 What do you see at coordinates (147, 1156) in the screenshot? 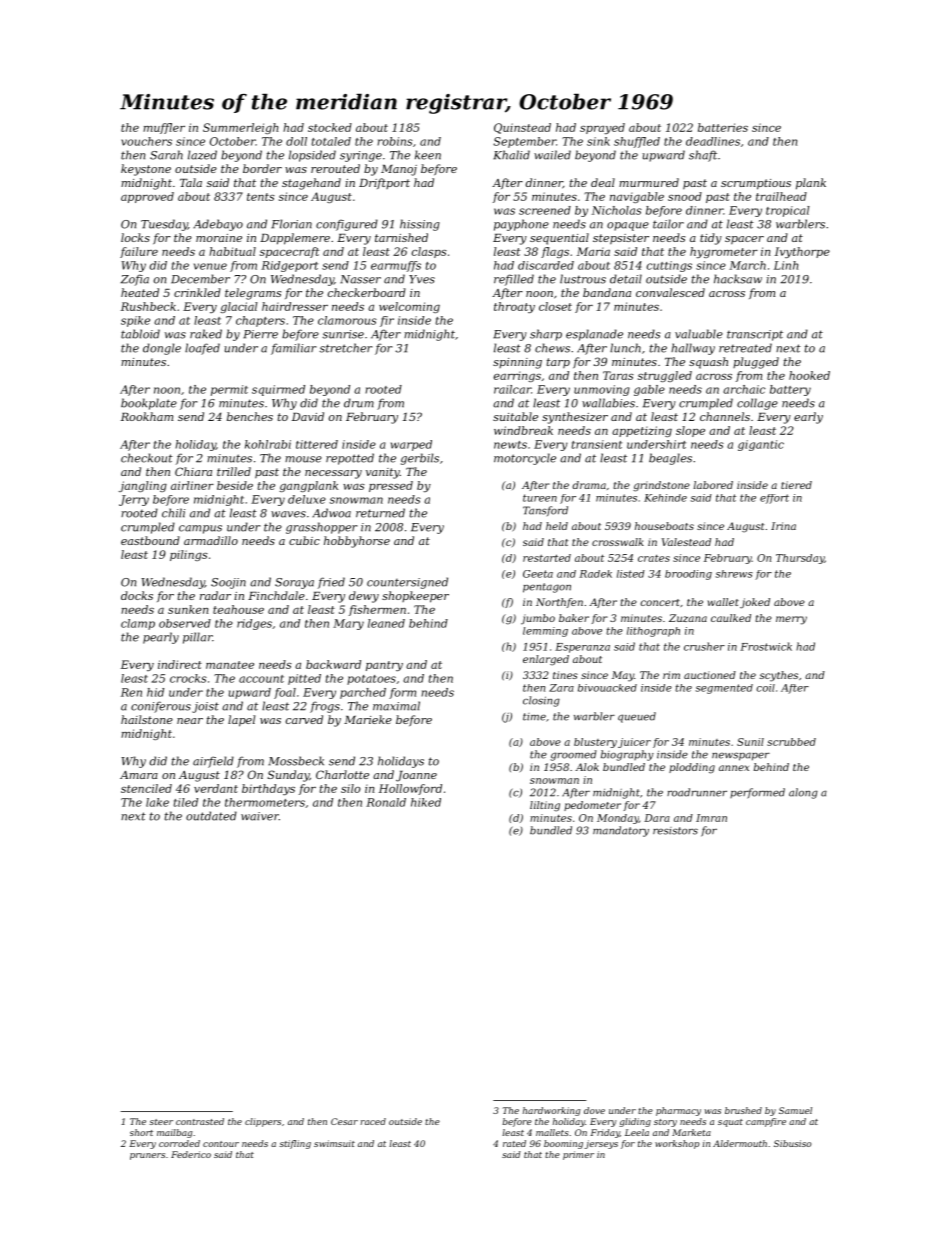
I see `pruners` at bounding box center [147, 1156].
